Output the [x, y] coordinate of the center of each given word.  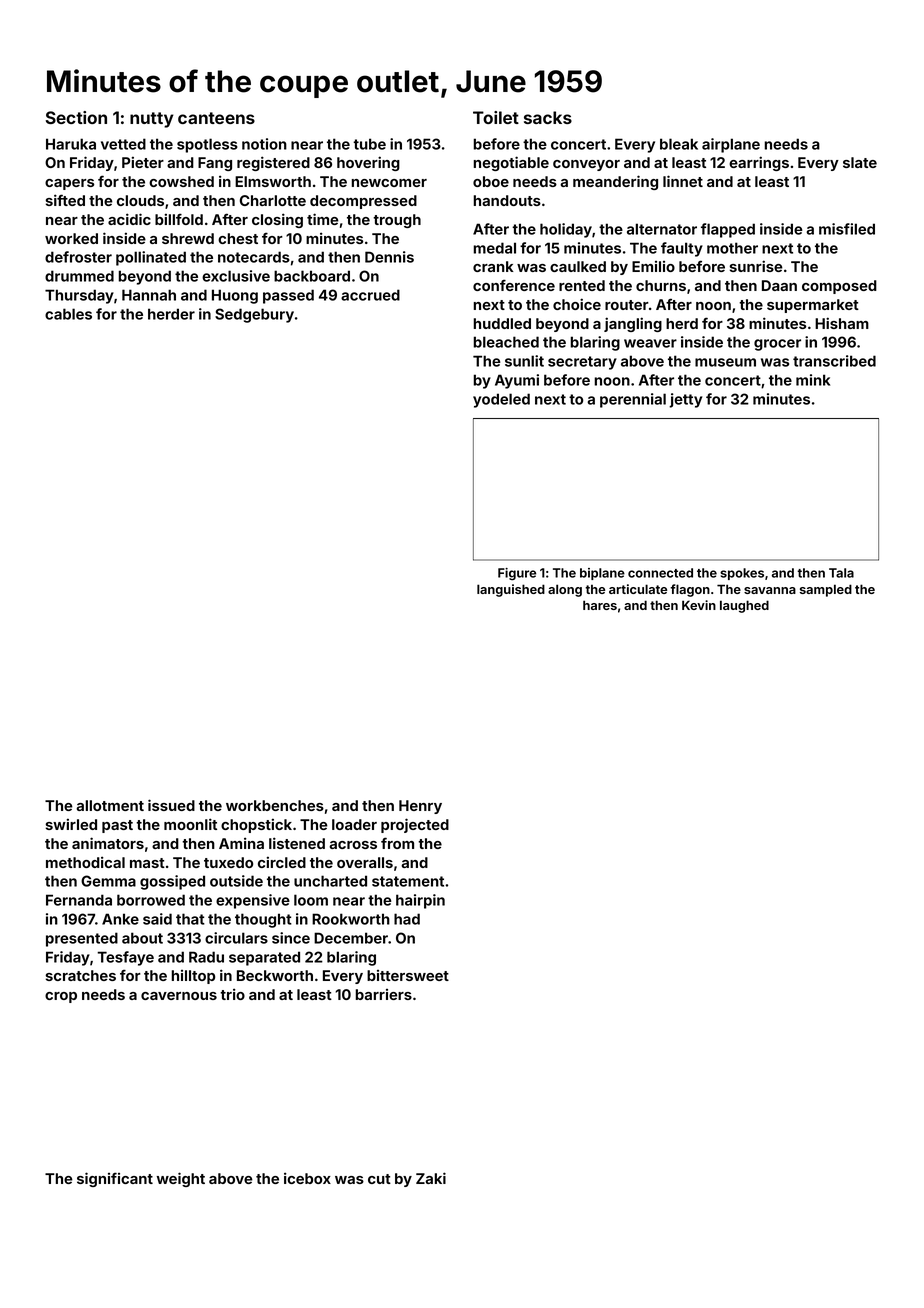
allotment [110, 805]
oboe [491, 181]
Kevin [699, 605]
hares [600, 605]
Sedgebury [254, 315]
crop [61, 997]
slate [860, 162]
